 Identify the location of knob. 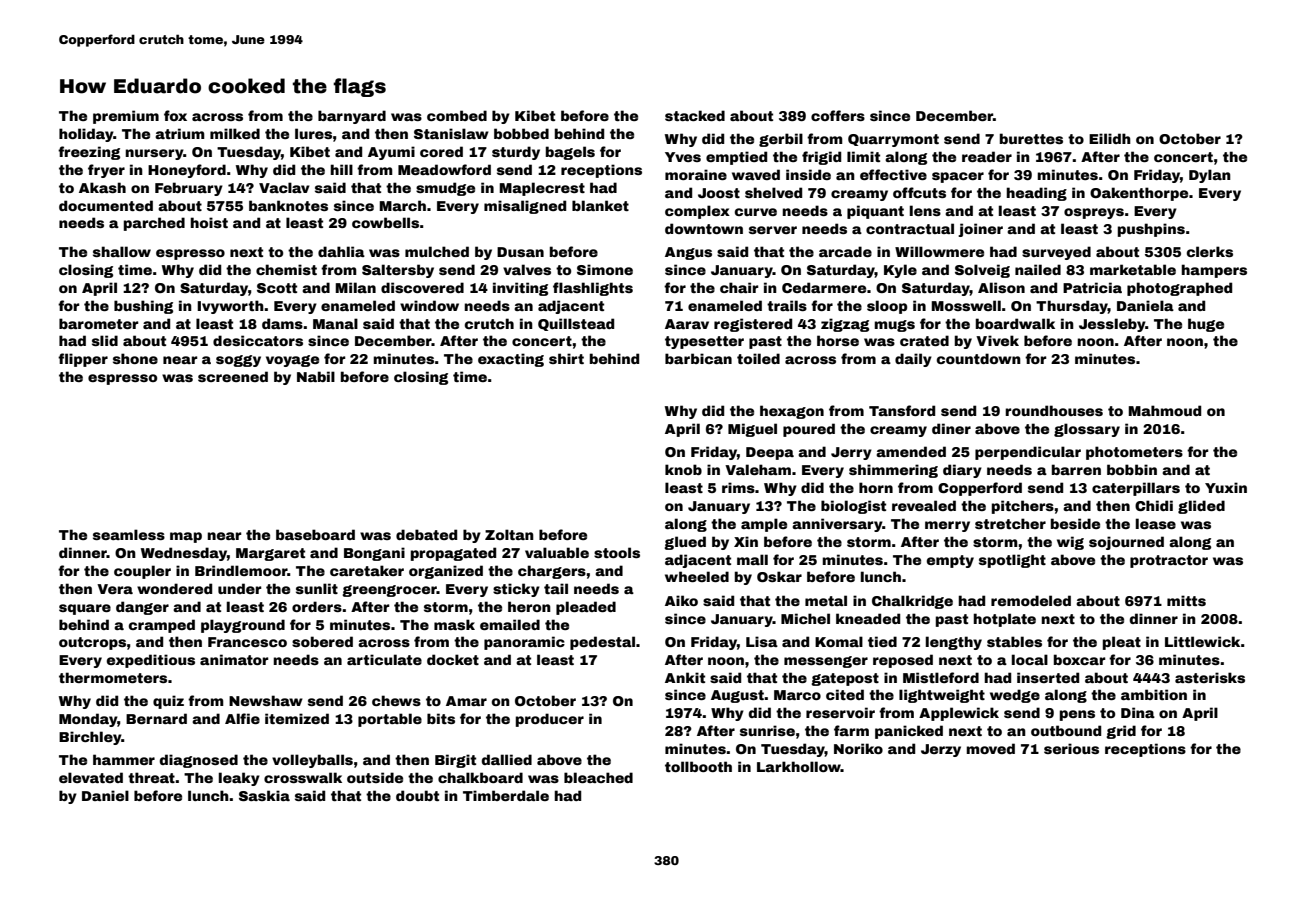
(683, 469).
